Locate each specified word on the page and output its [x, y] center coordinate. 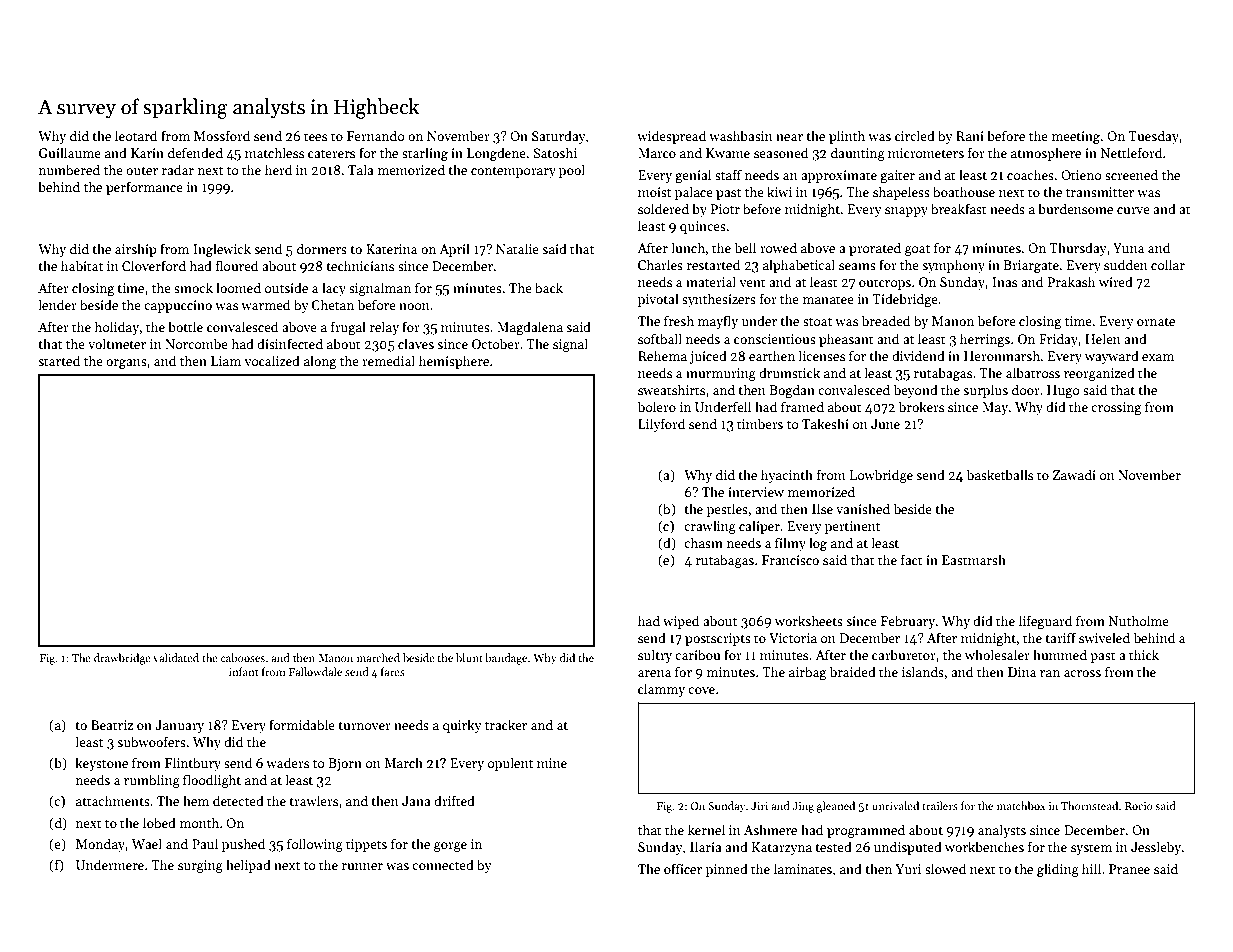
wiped [681, 622]
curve [1133, 210]
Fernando [375, 135]
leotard [136, 135]
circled [915, 135]
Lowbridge [881, 476]
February [908, 622]
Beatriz [112, 725]
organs [126, 364]
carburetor [904, 654]
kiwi [779, 191]
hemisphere [454, 362]
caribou [697, 654]
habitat [82, 265]
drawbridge [122, 659]
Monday [100, 845]
